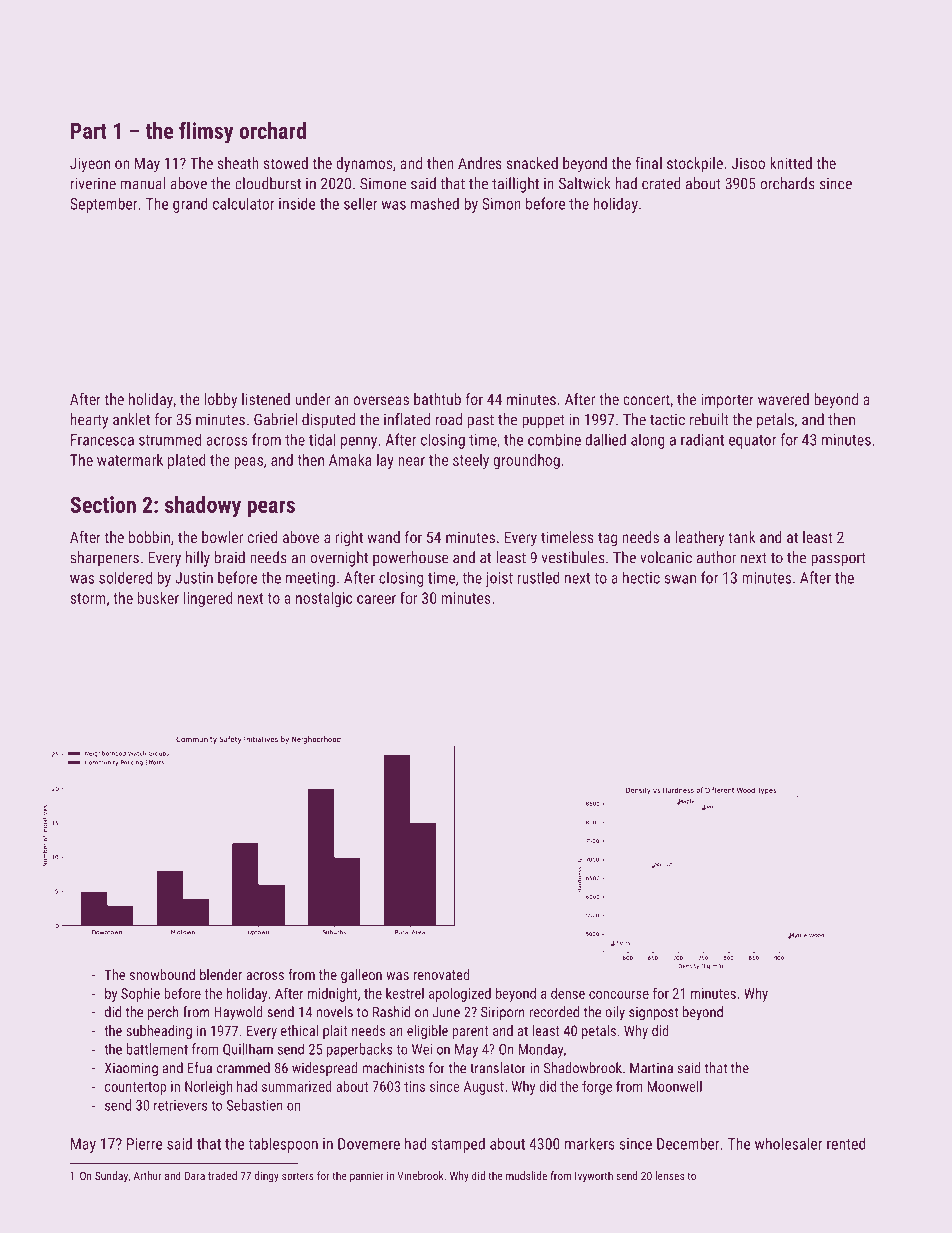  I want to click on knitted, so click(791, 163).
